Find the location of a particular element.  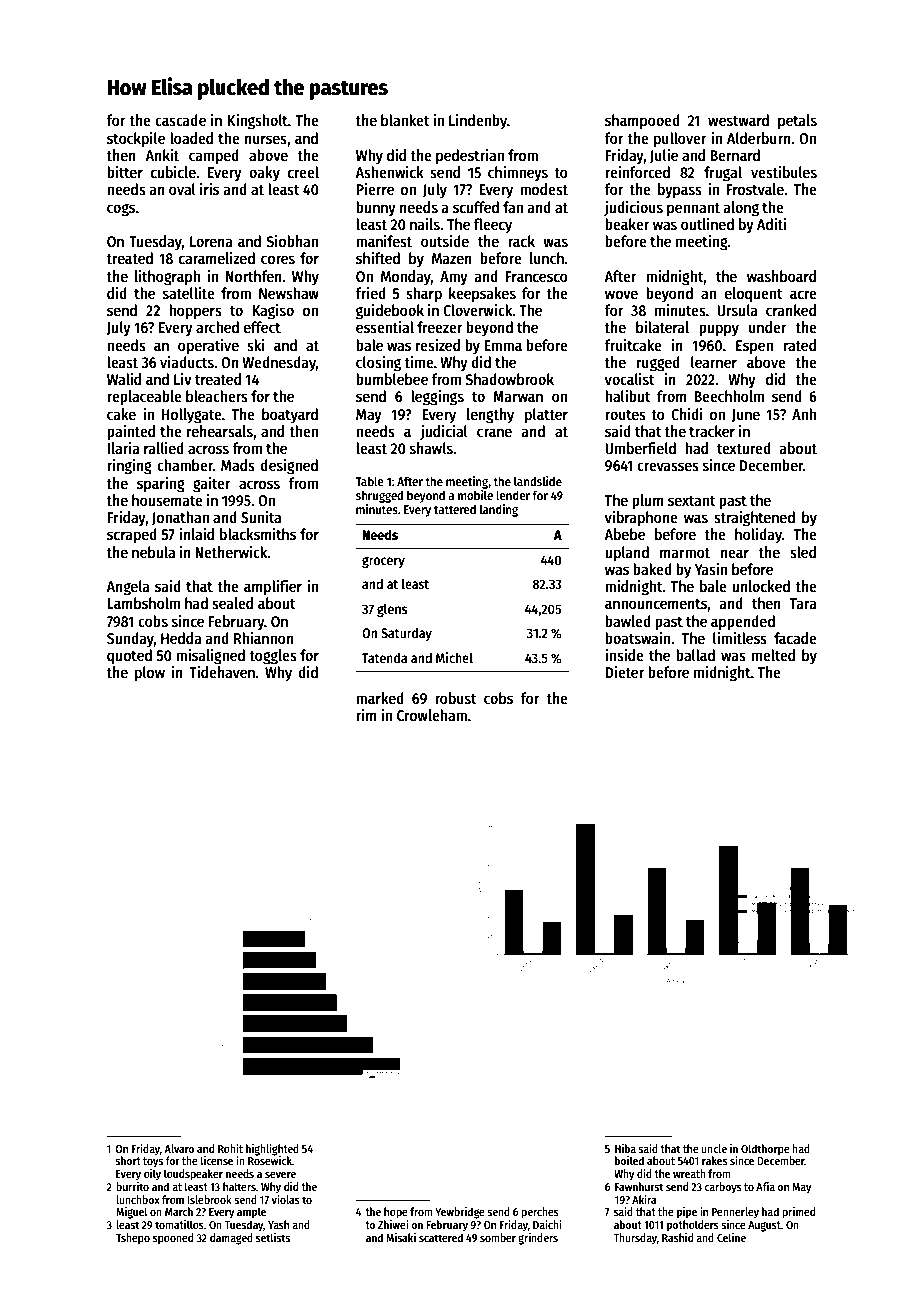

uncle is located at coordinates (714, 1148).
